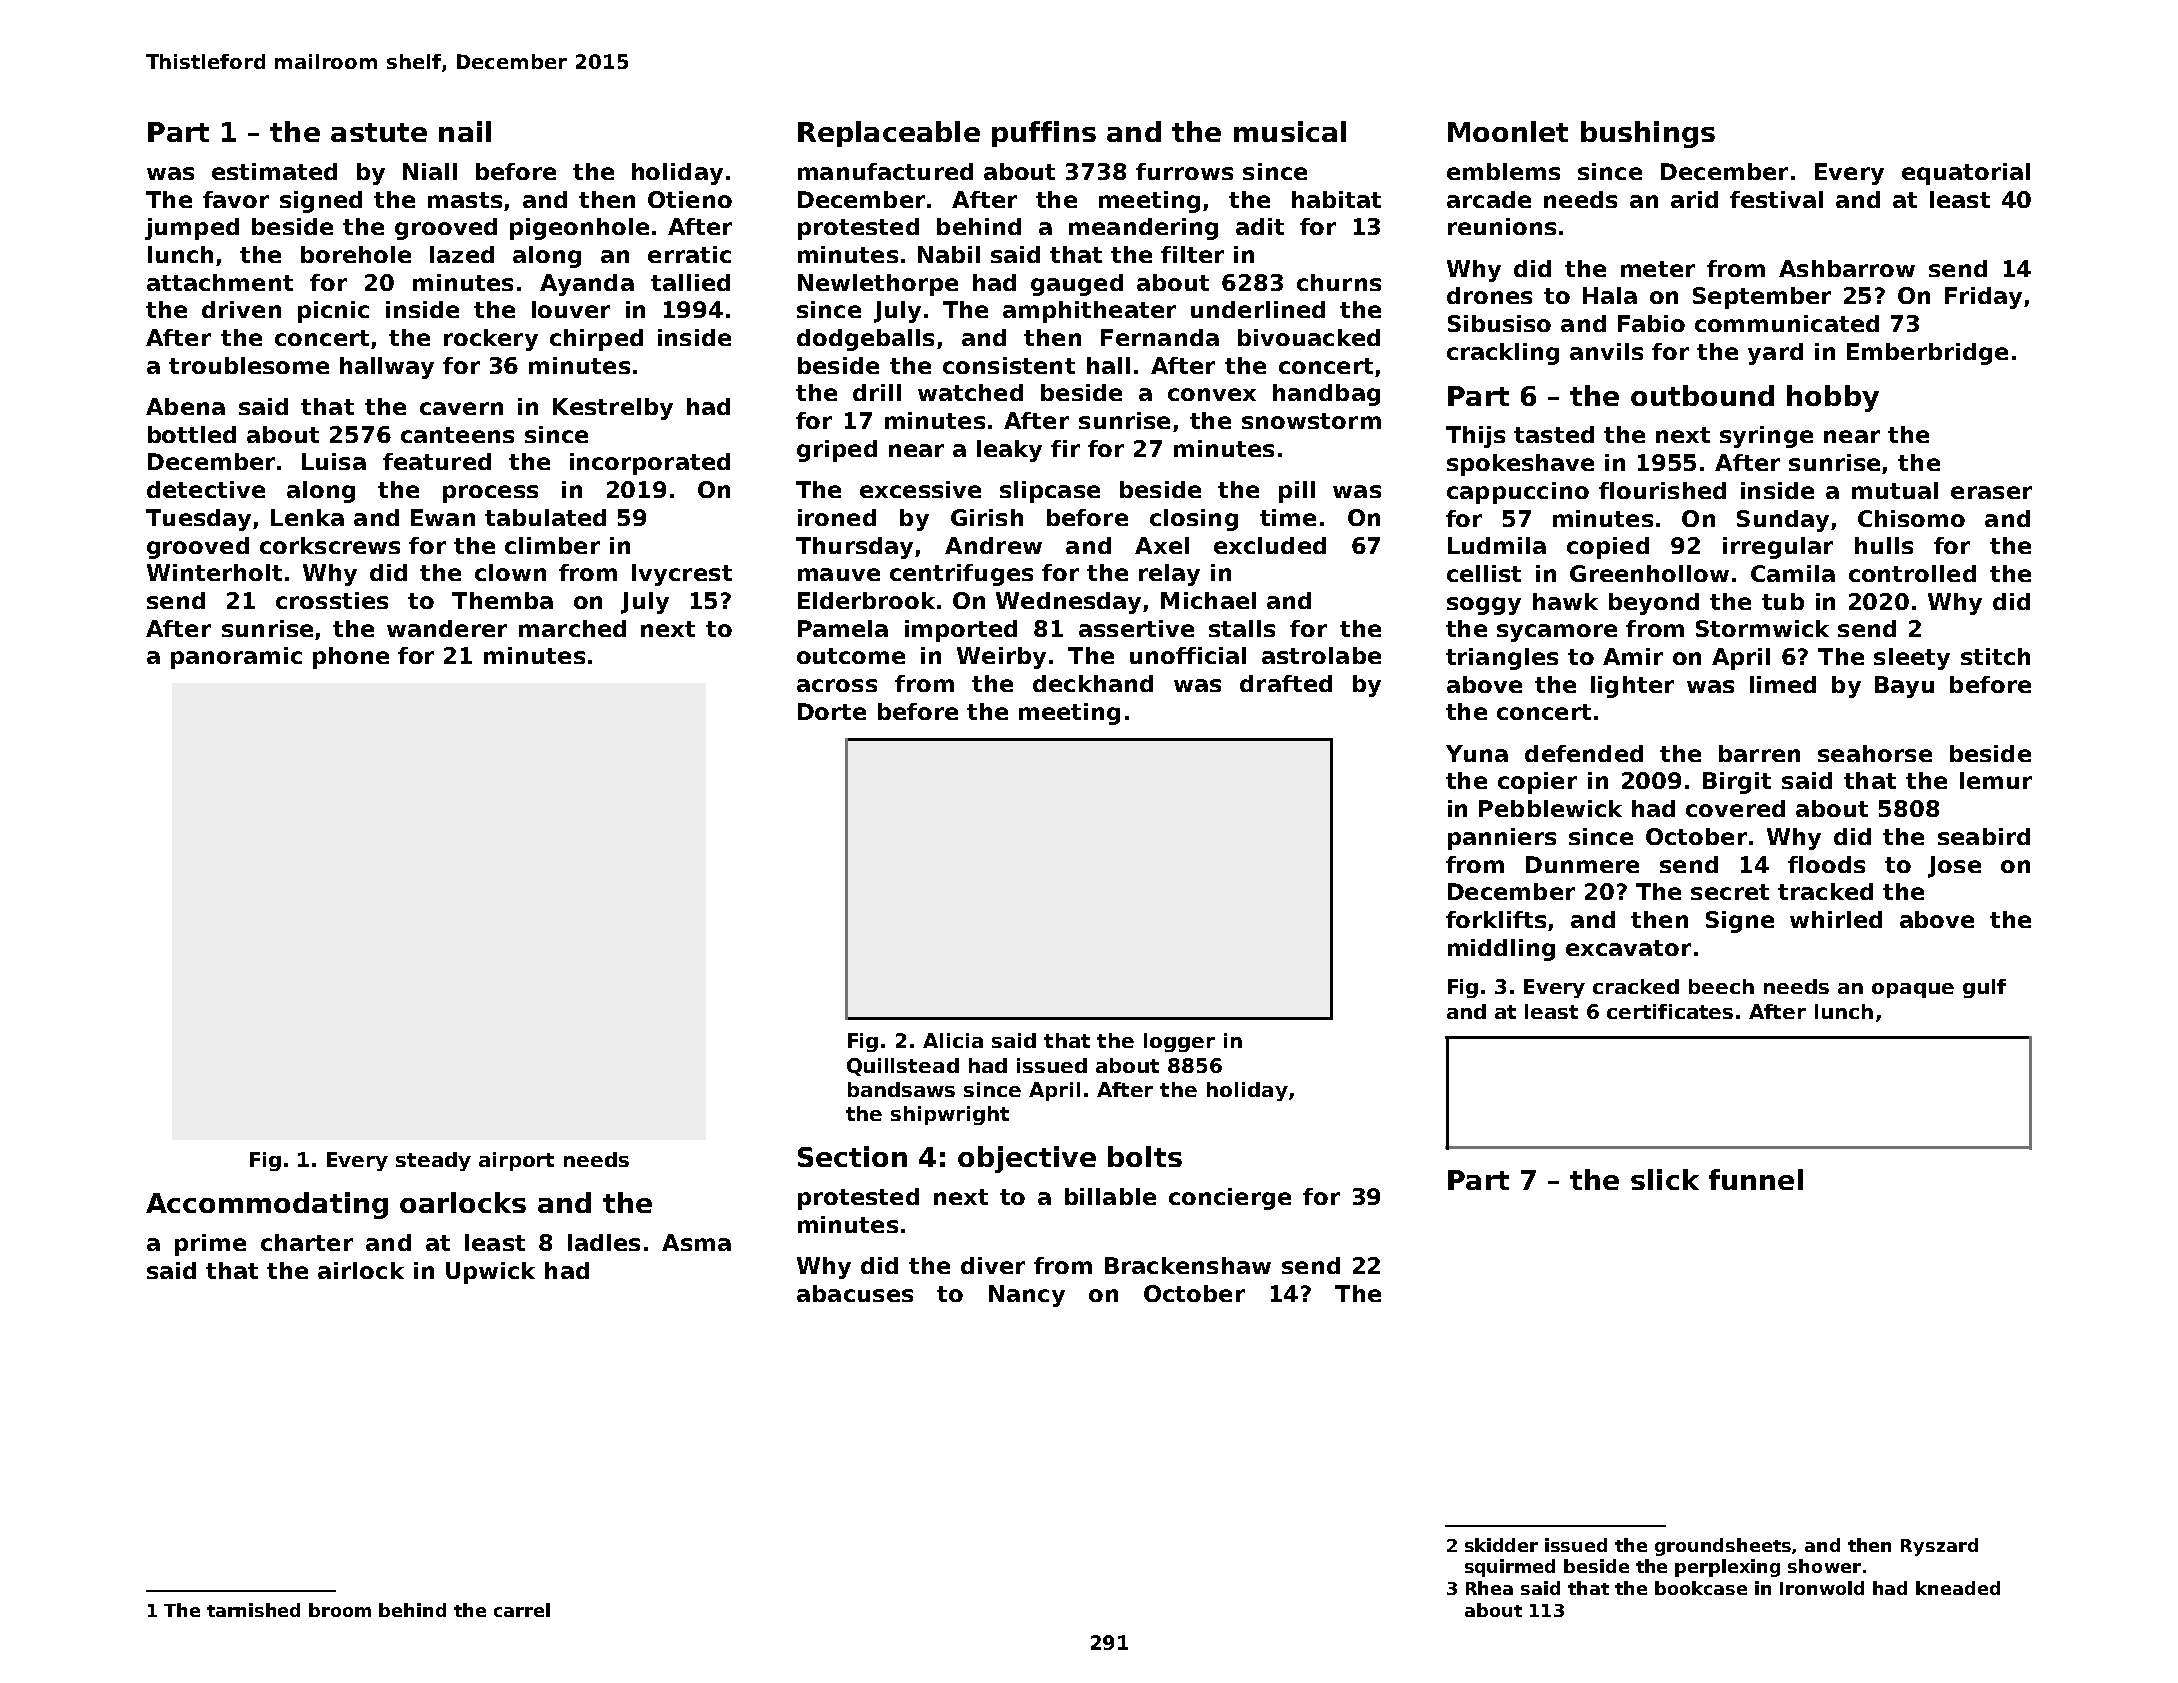  I want to click on skidder, so click(1501, 1545).
